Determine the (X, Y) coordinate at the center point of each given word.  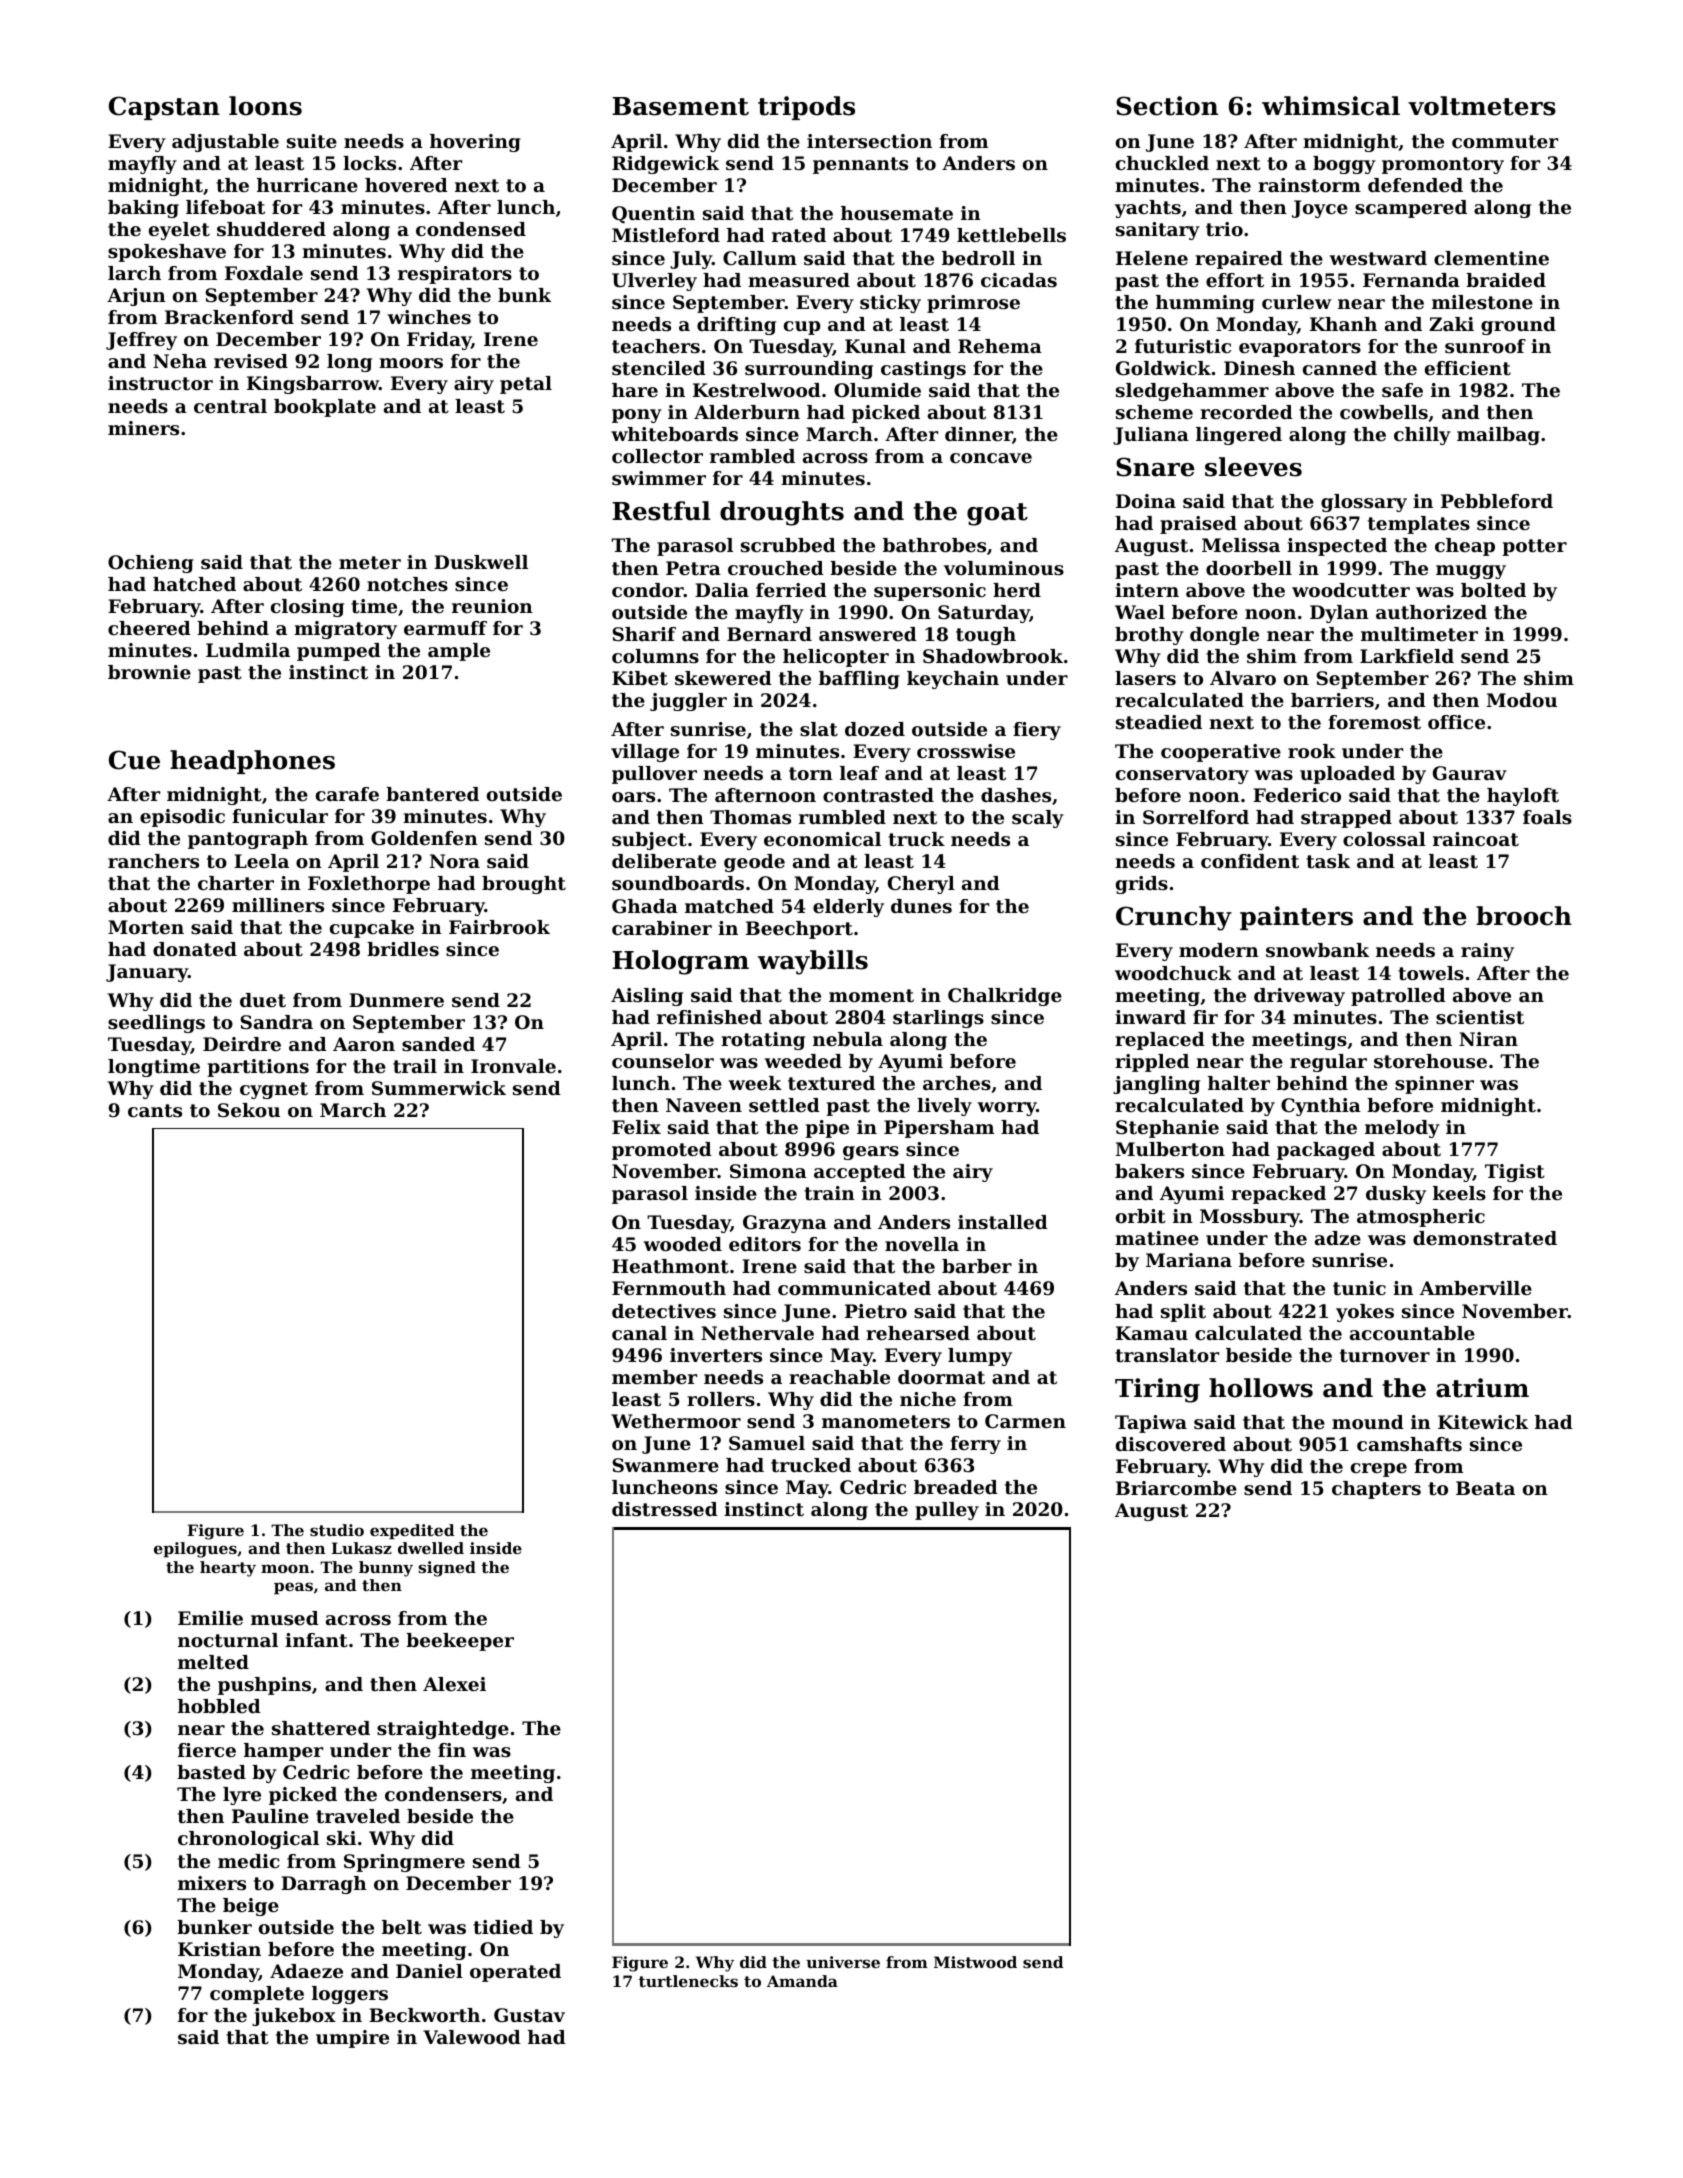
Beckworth (424, 2015)
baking (143, 209)
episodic (182, 818)
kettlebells (1011, 235)
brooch (1524, 916)
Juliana (1151, 436)
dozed (875, 729)
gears (871, 1153)
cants (155, 1111)
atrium (1482, 1388)
